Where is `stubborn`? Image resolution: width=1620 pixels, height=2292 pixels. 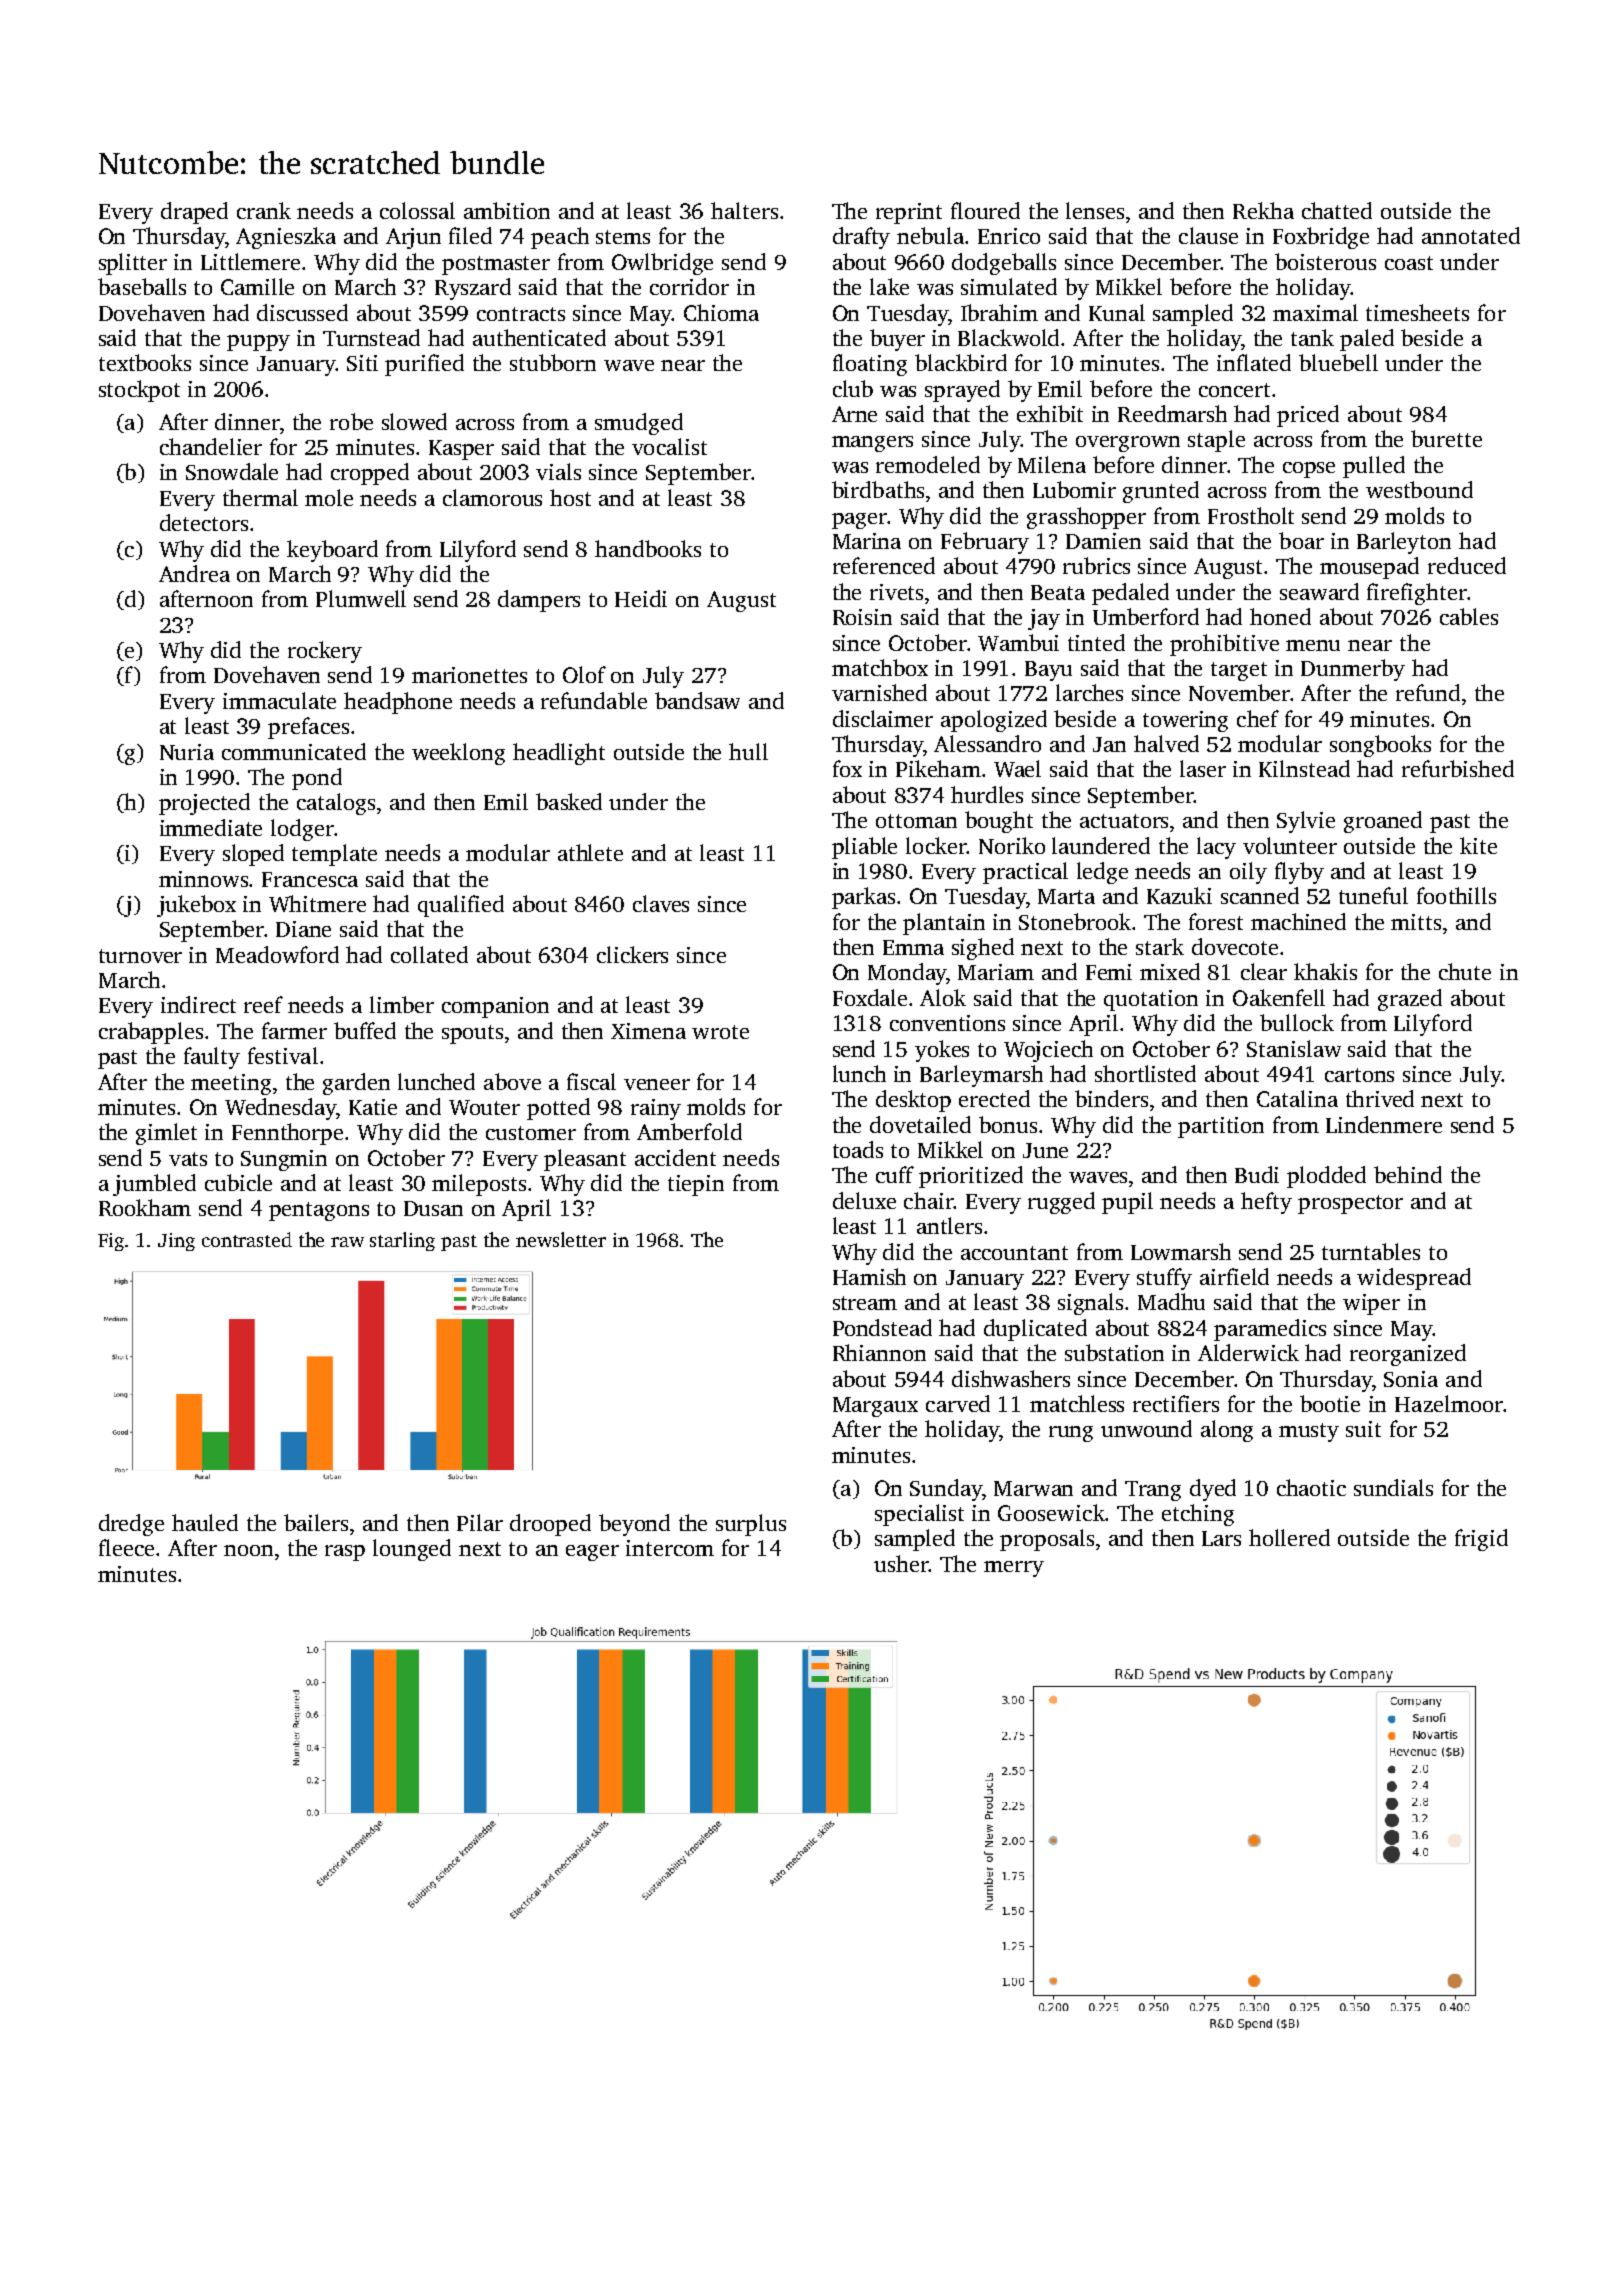 stubborn is located at coordinates (553, 362).
